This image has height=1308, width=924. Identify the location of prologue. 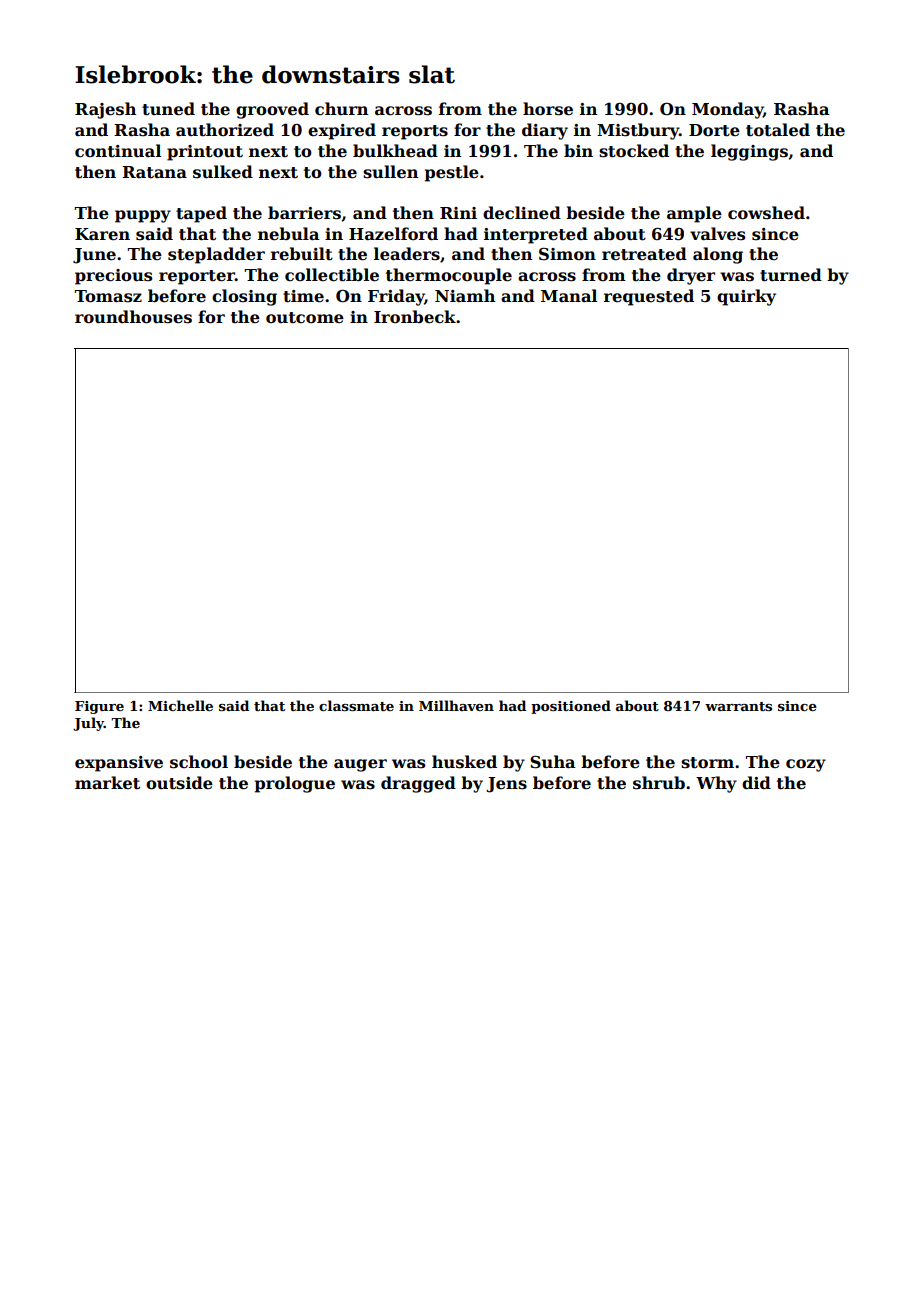
(295, 784).
